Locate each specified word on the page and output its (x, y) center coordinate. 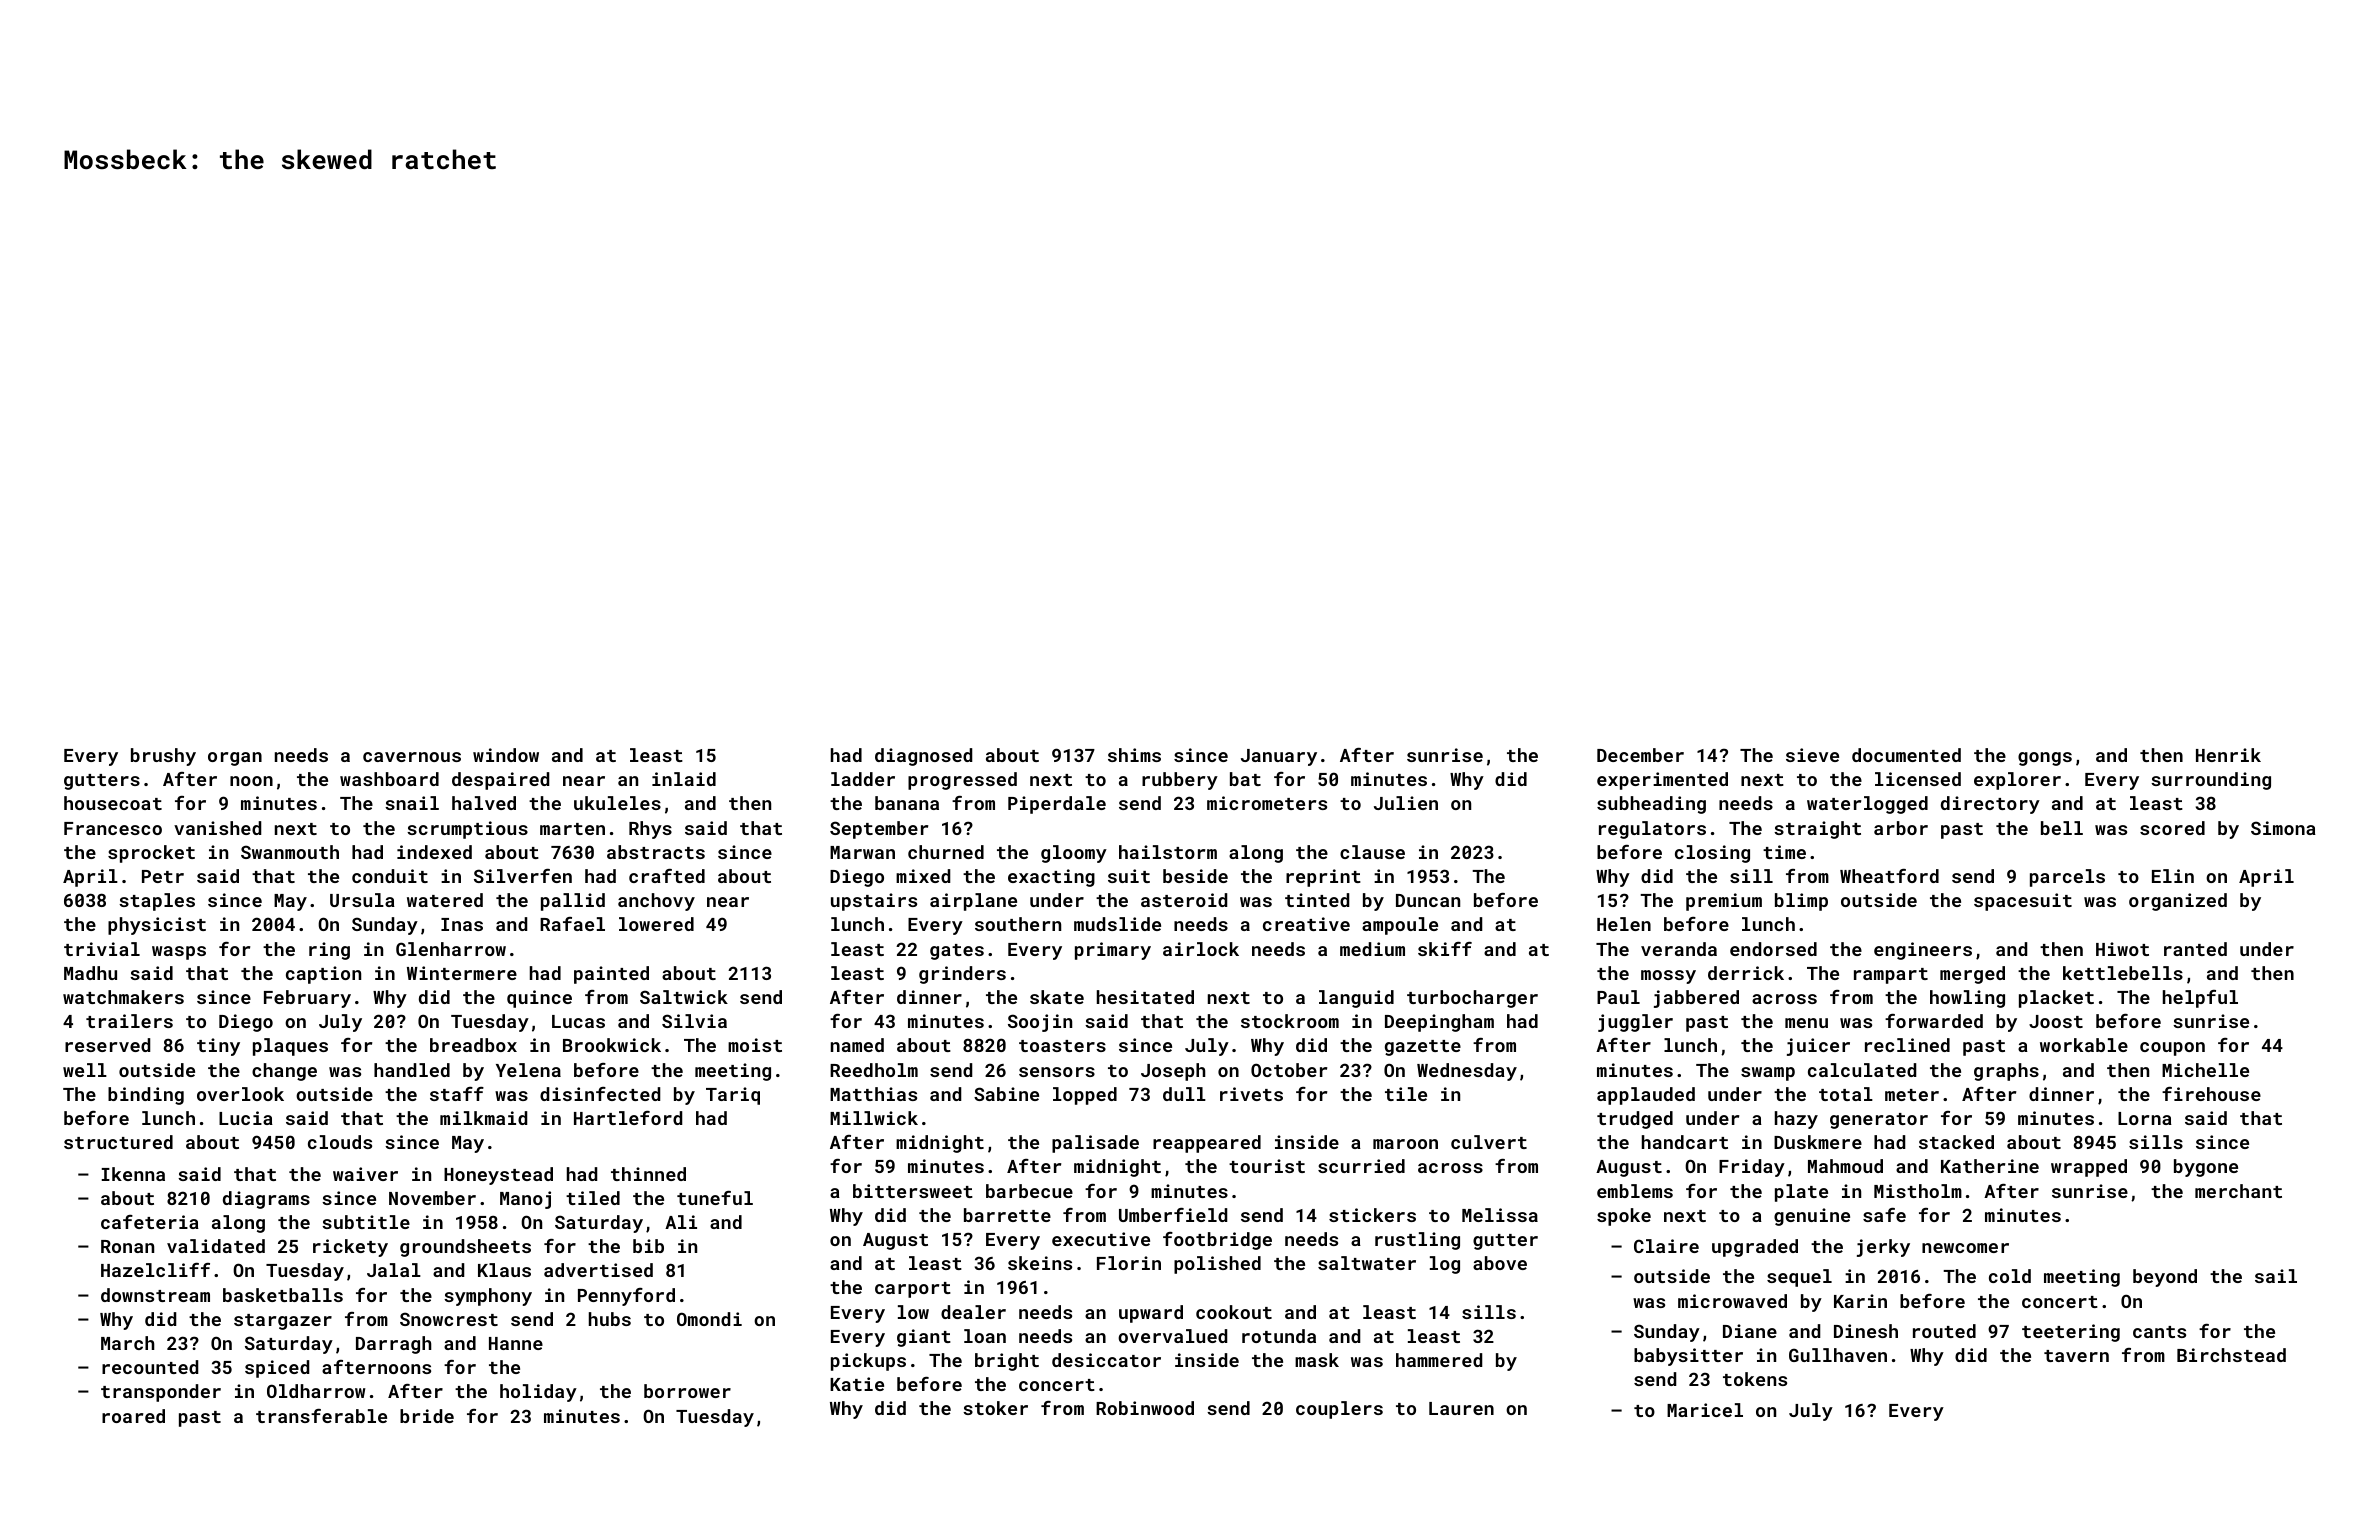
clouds (340, 1142)
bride (427, 1416)
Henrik (2228, 755)
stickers (1372, 1215)
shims (1134, 755)
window (506, 755)
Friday (1752, 1168)
